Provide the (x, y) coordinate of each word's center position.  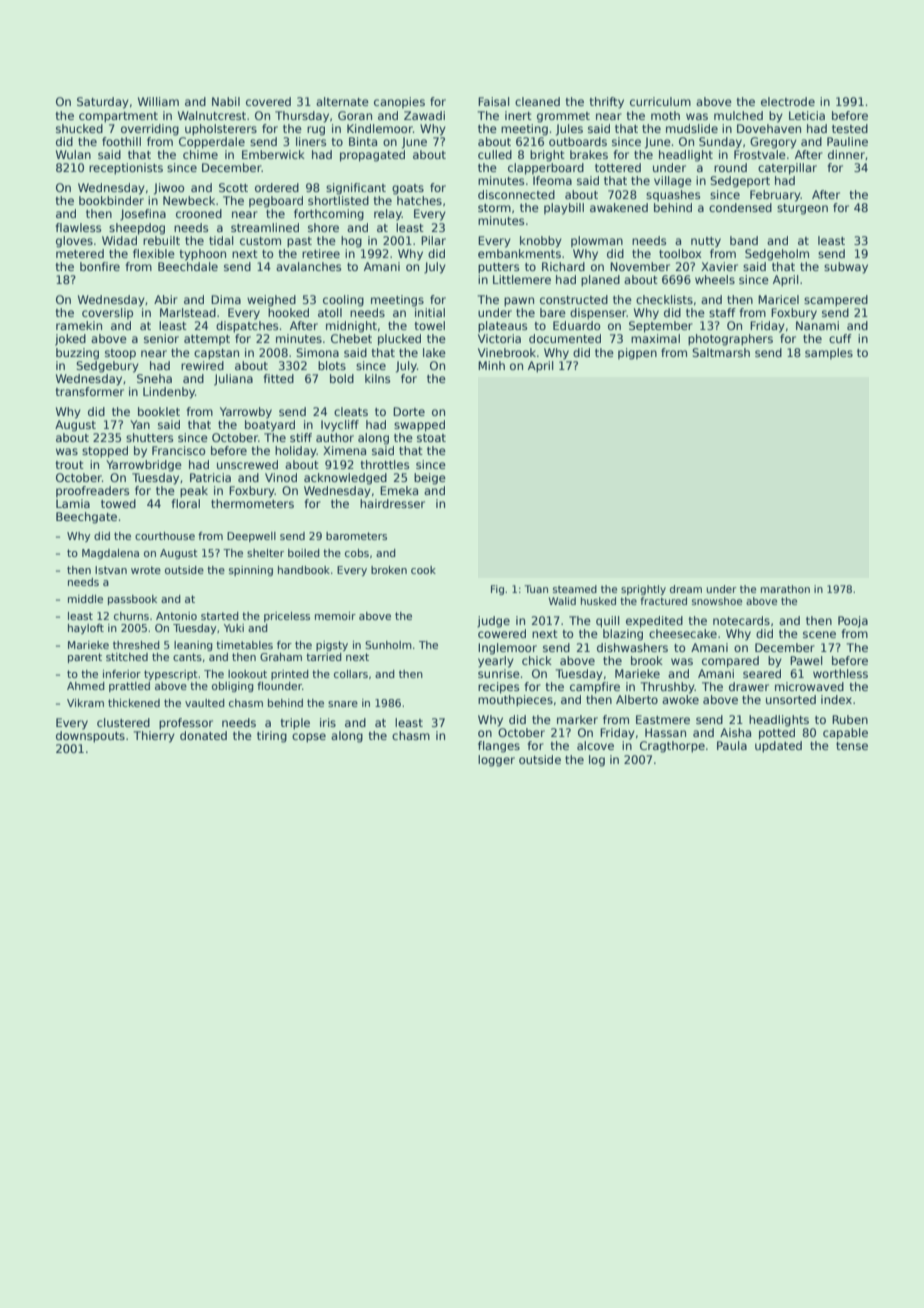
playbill (564, 209)
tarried (324, 657)
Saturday (103, 103)
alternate (342, 101)
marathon (785, 589)
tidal (221, 240)
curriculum (660, 101)
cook (423, 570)
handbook (304, 570)
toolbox (680, 253)
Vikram (85, 703)
